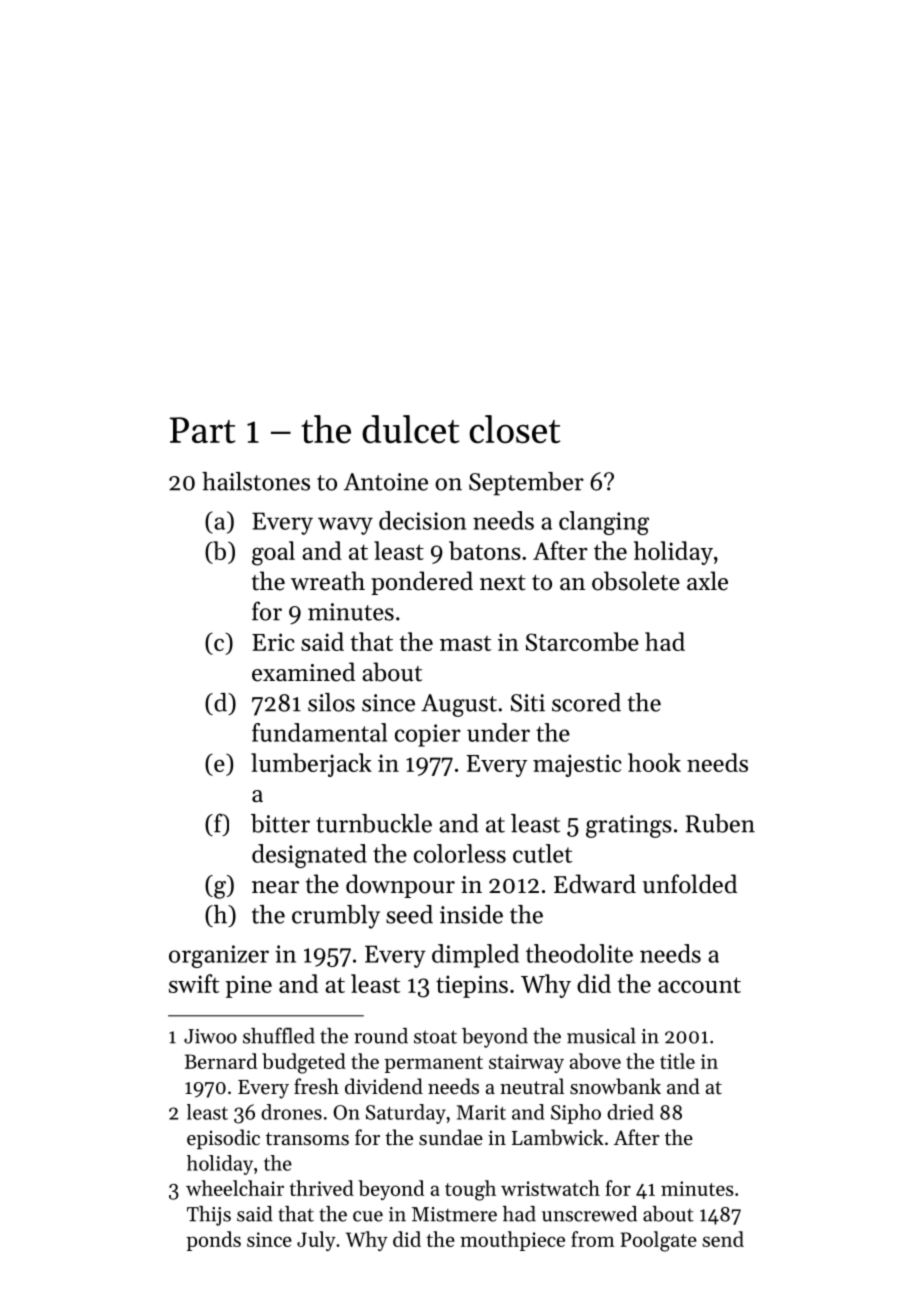 This screenshot has width=924, height=1311. Describe the element at coordinates (202, 430) in the screenshot. I see `Part` at that location.
